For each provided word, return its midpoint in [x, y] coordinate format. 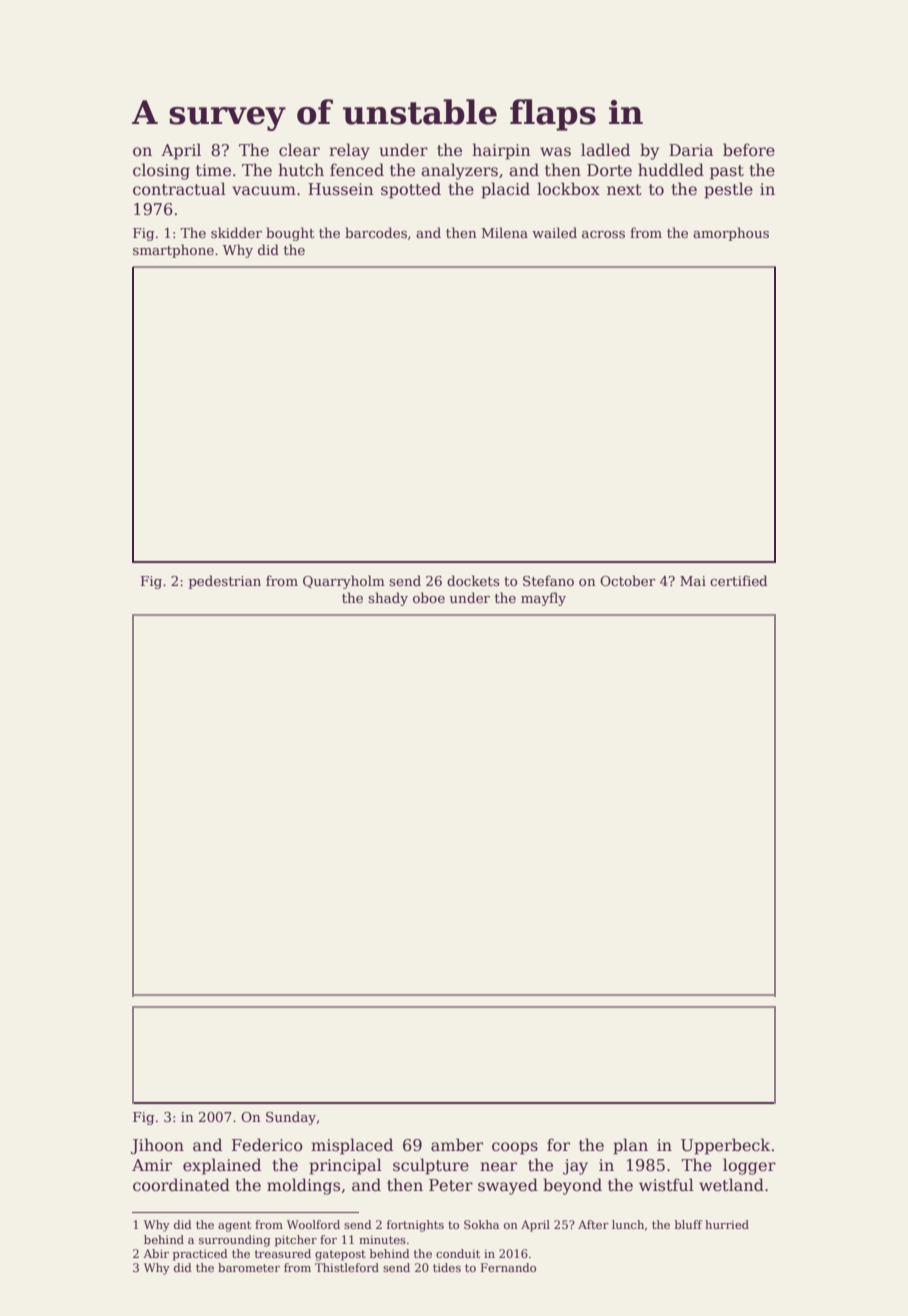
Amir [152, 1165]
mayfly [543, 599]
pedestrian [225, 582]
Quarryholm [344, 582]
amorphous [731, 234]
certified [738, 580]
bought [290, 234]
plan [630, 1146]
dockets [473, 580]
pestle [728, 190]
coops [515, 1148]
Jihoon [157, 1146]
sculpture [431, 1166]
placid [505, 190]
